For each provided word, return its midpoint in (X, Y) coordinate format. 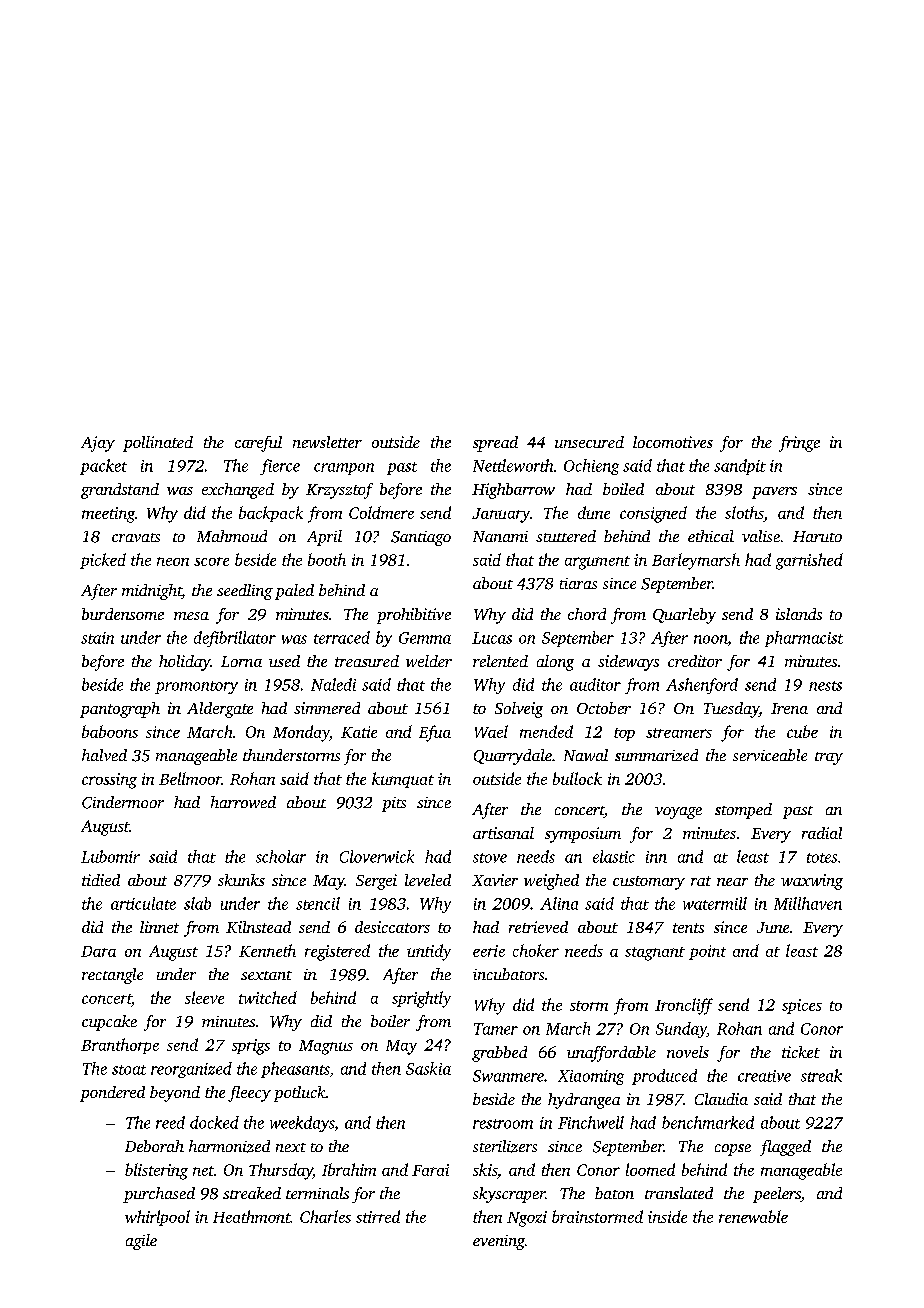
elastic (614, 856)
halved (104, 755)
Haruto (817, 536)
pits (394, 804)
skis (485, 1169)
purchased (159, 1195)
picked (103, 561)
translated (679, 1193)
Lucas (492, 638)
